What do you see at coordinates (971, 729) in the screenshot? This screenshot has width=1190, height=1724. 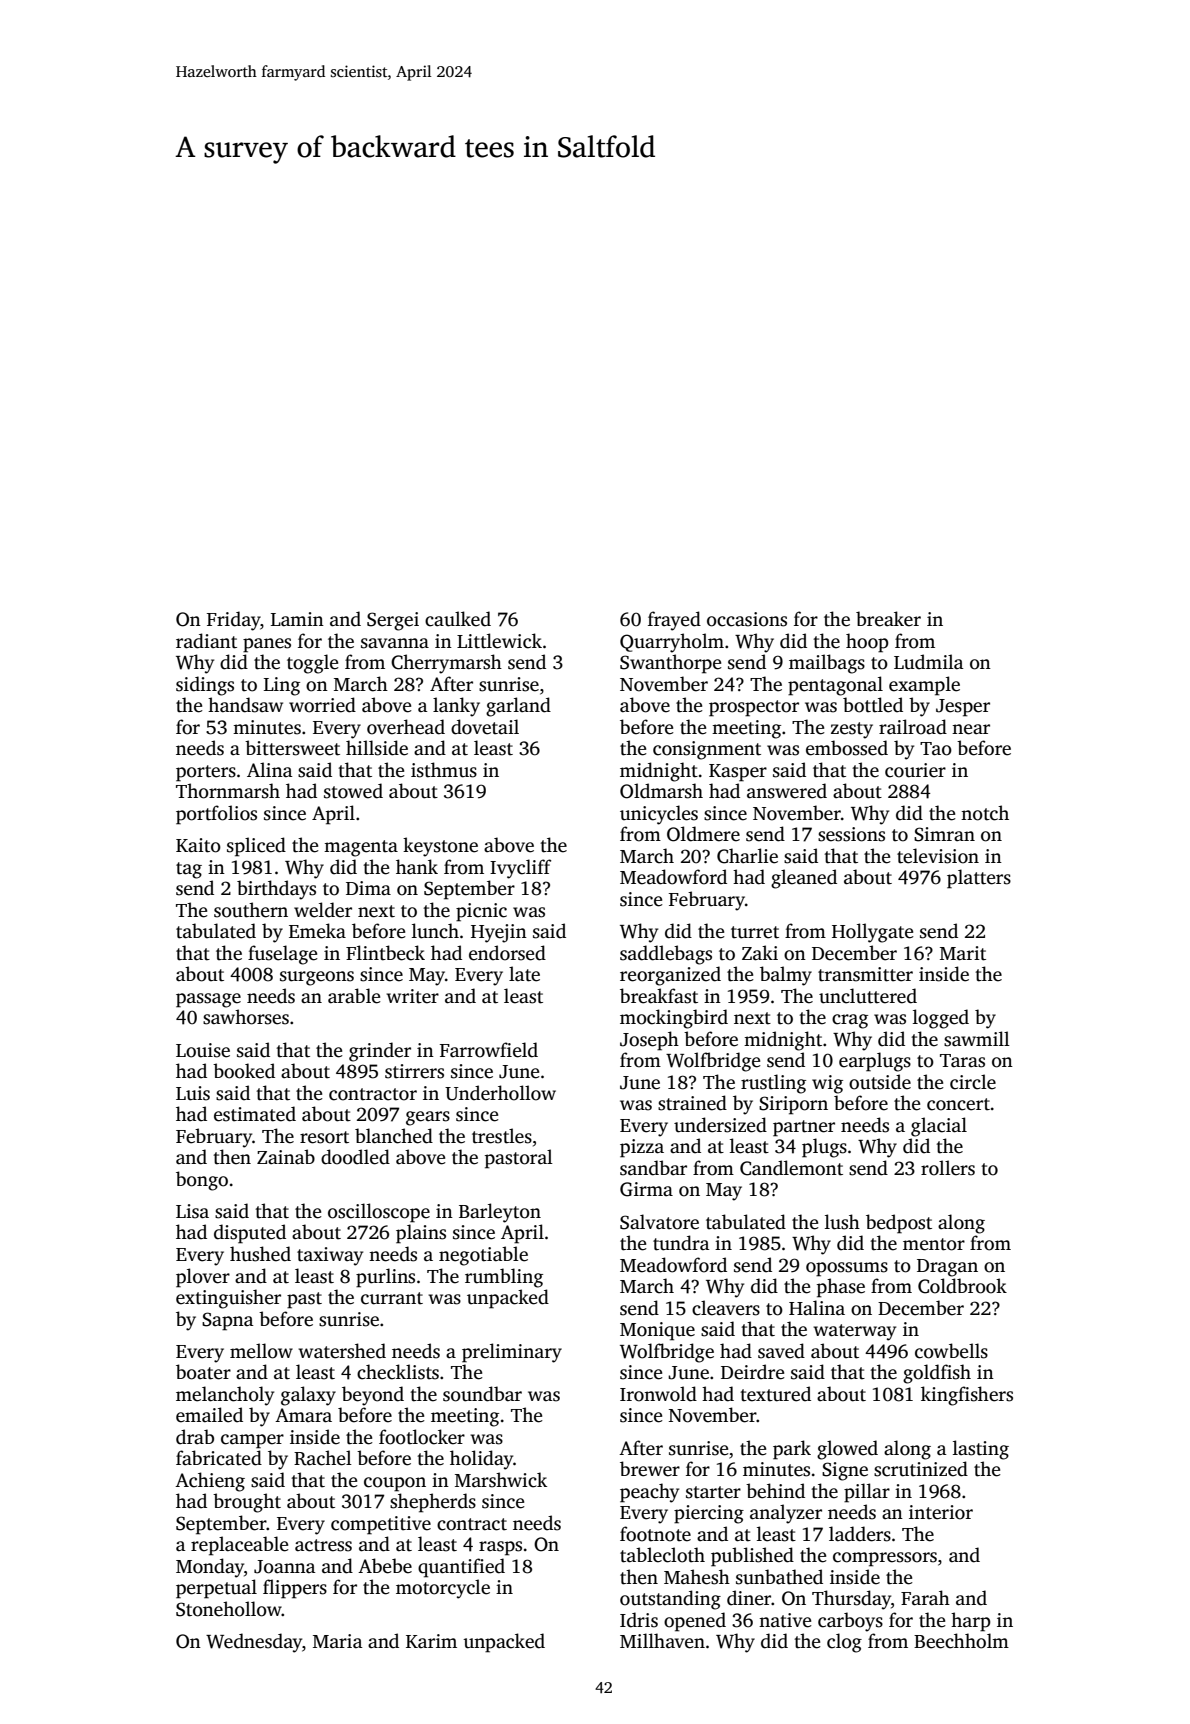 I see `near` at bounding box center [971, 729].
